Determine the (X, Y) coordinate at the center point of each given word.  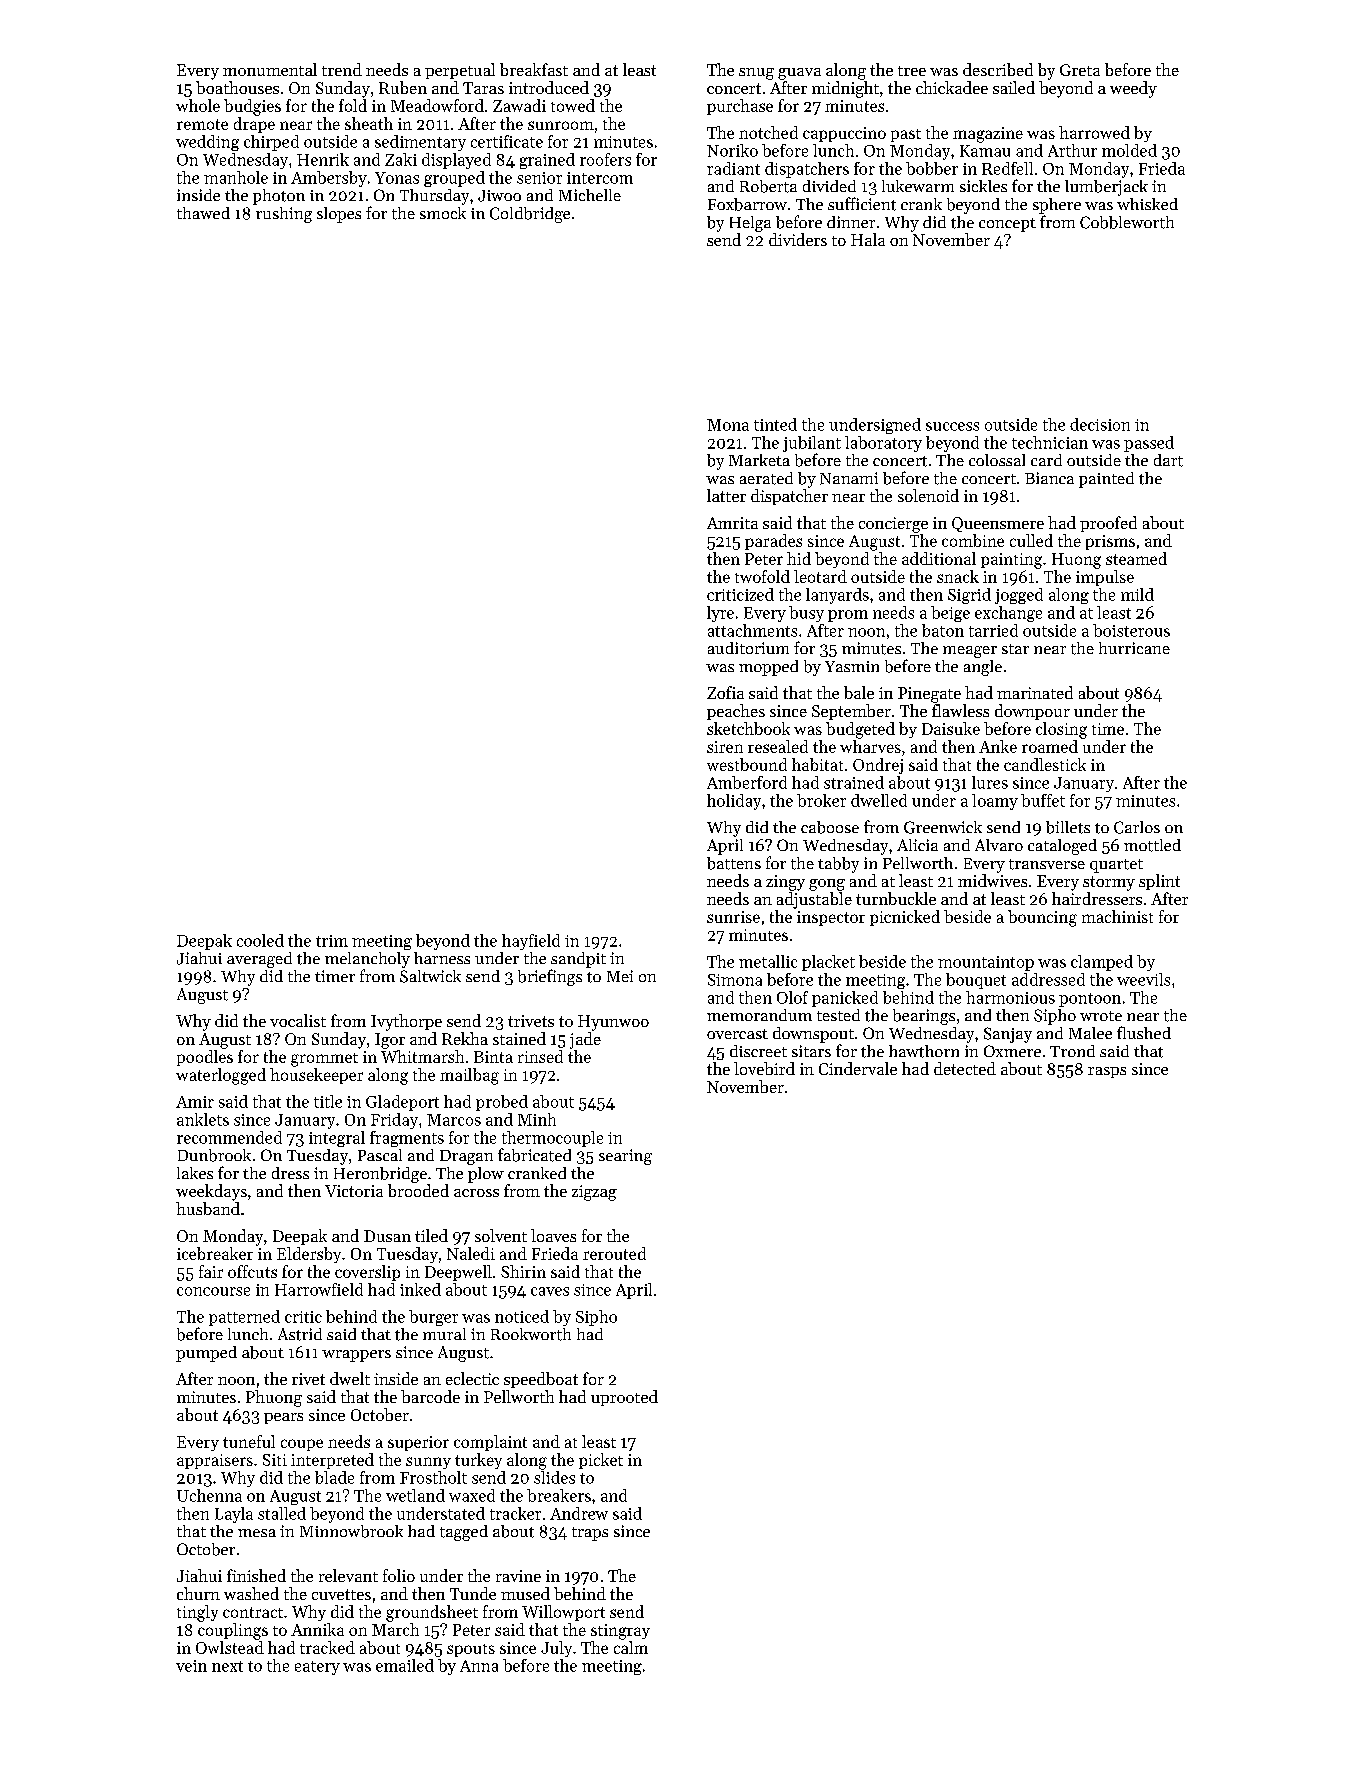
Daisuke (951, 728)
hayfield (531, 942)
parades (773, 542)
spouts (471, 1650)
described (998, 69)
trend (342, 69)
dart (1168, 460)
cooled (260, 940)
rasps (1107, 1072)
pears (283, 1418)
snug (756, 74)
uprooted (624, 1398)
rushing (284, 215)
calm (631, 1647)
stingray (620, 1632)
